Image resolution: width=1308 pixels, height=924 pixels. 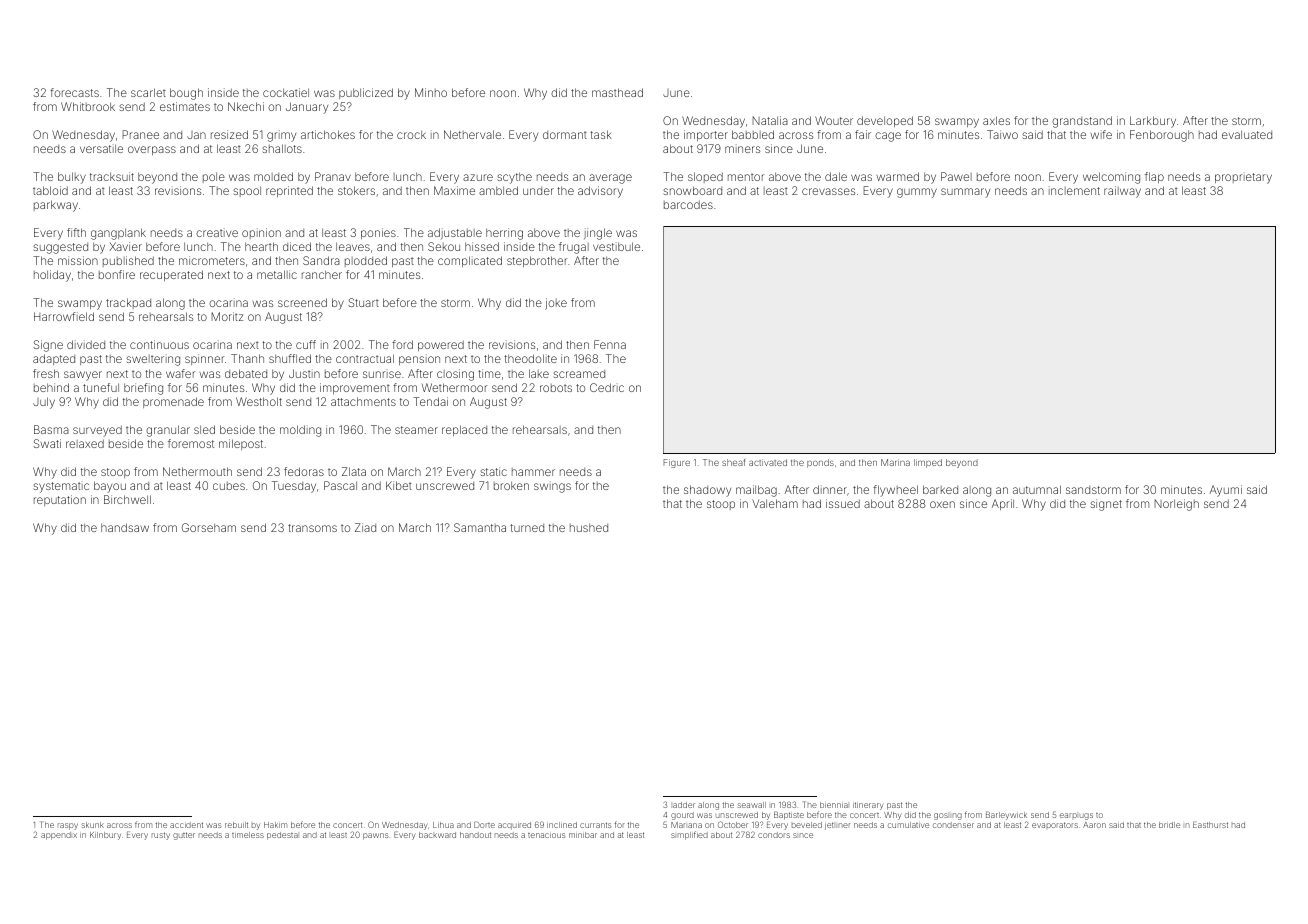 What do you see at coordinates (610, 344) in the screenshot?
I see `Fenna` at bounding box center [610, 344].
